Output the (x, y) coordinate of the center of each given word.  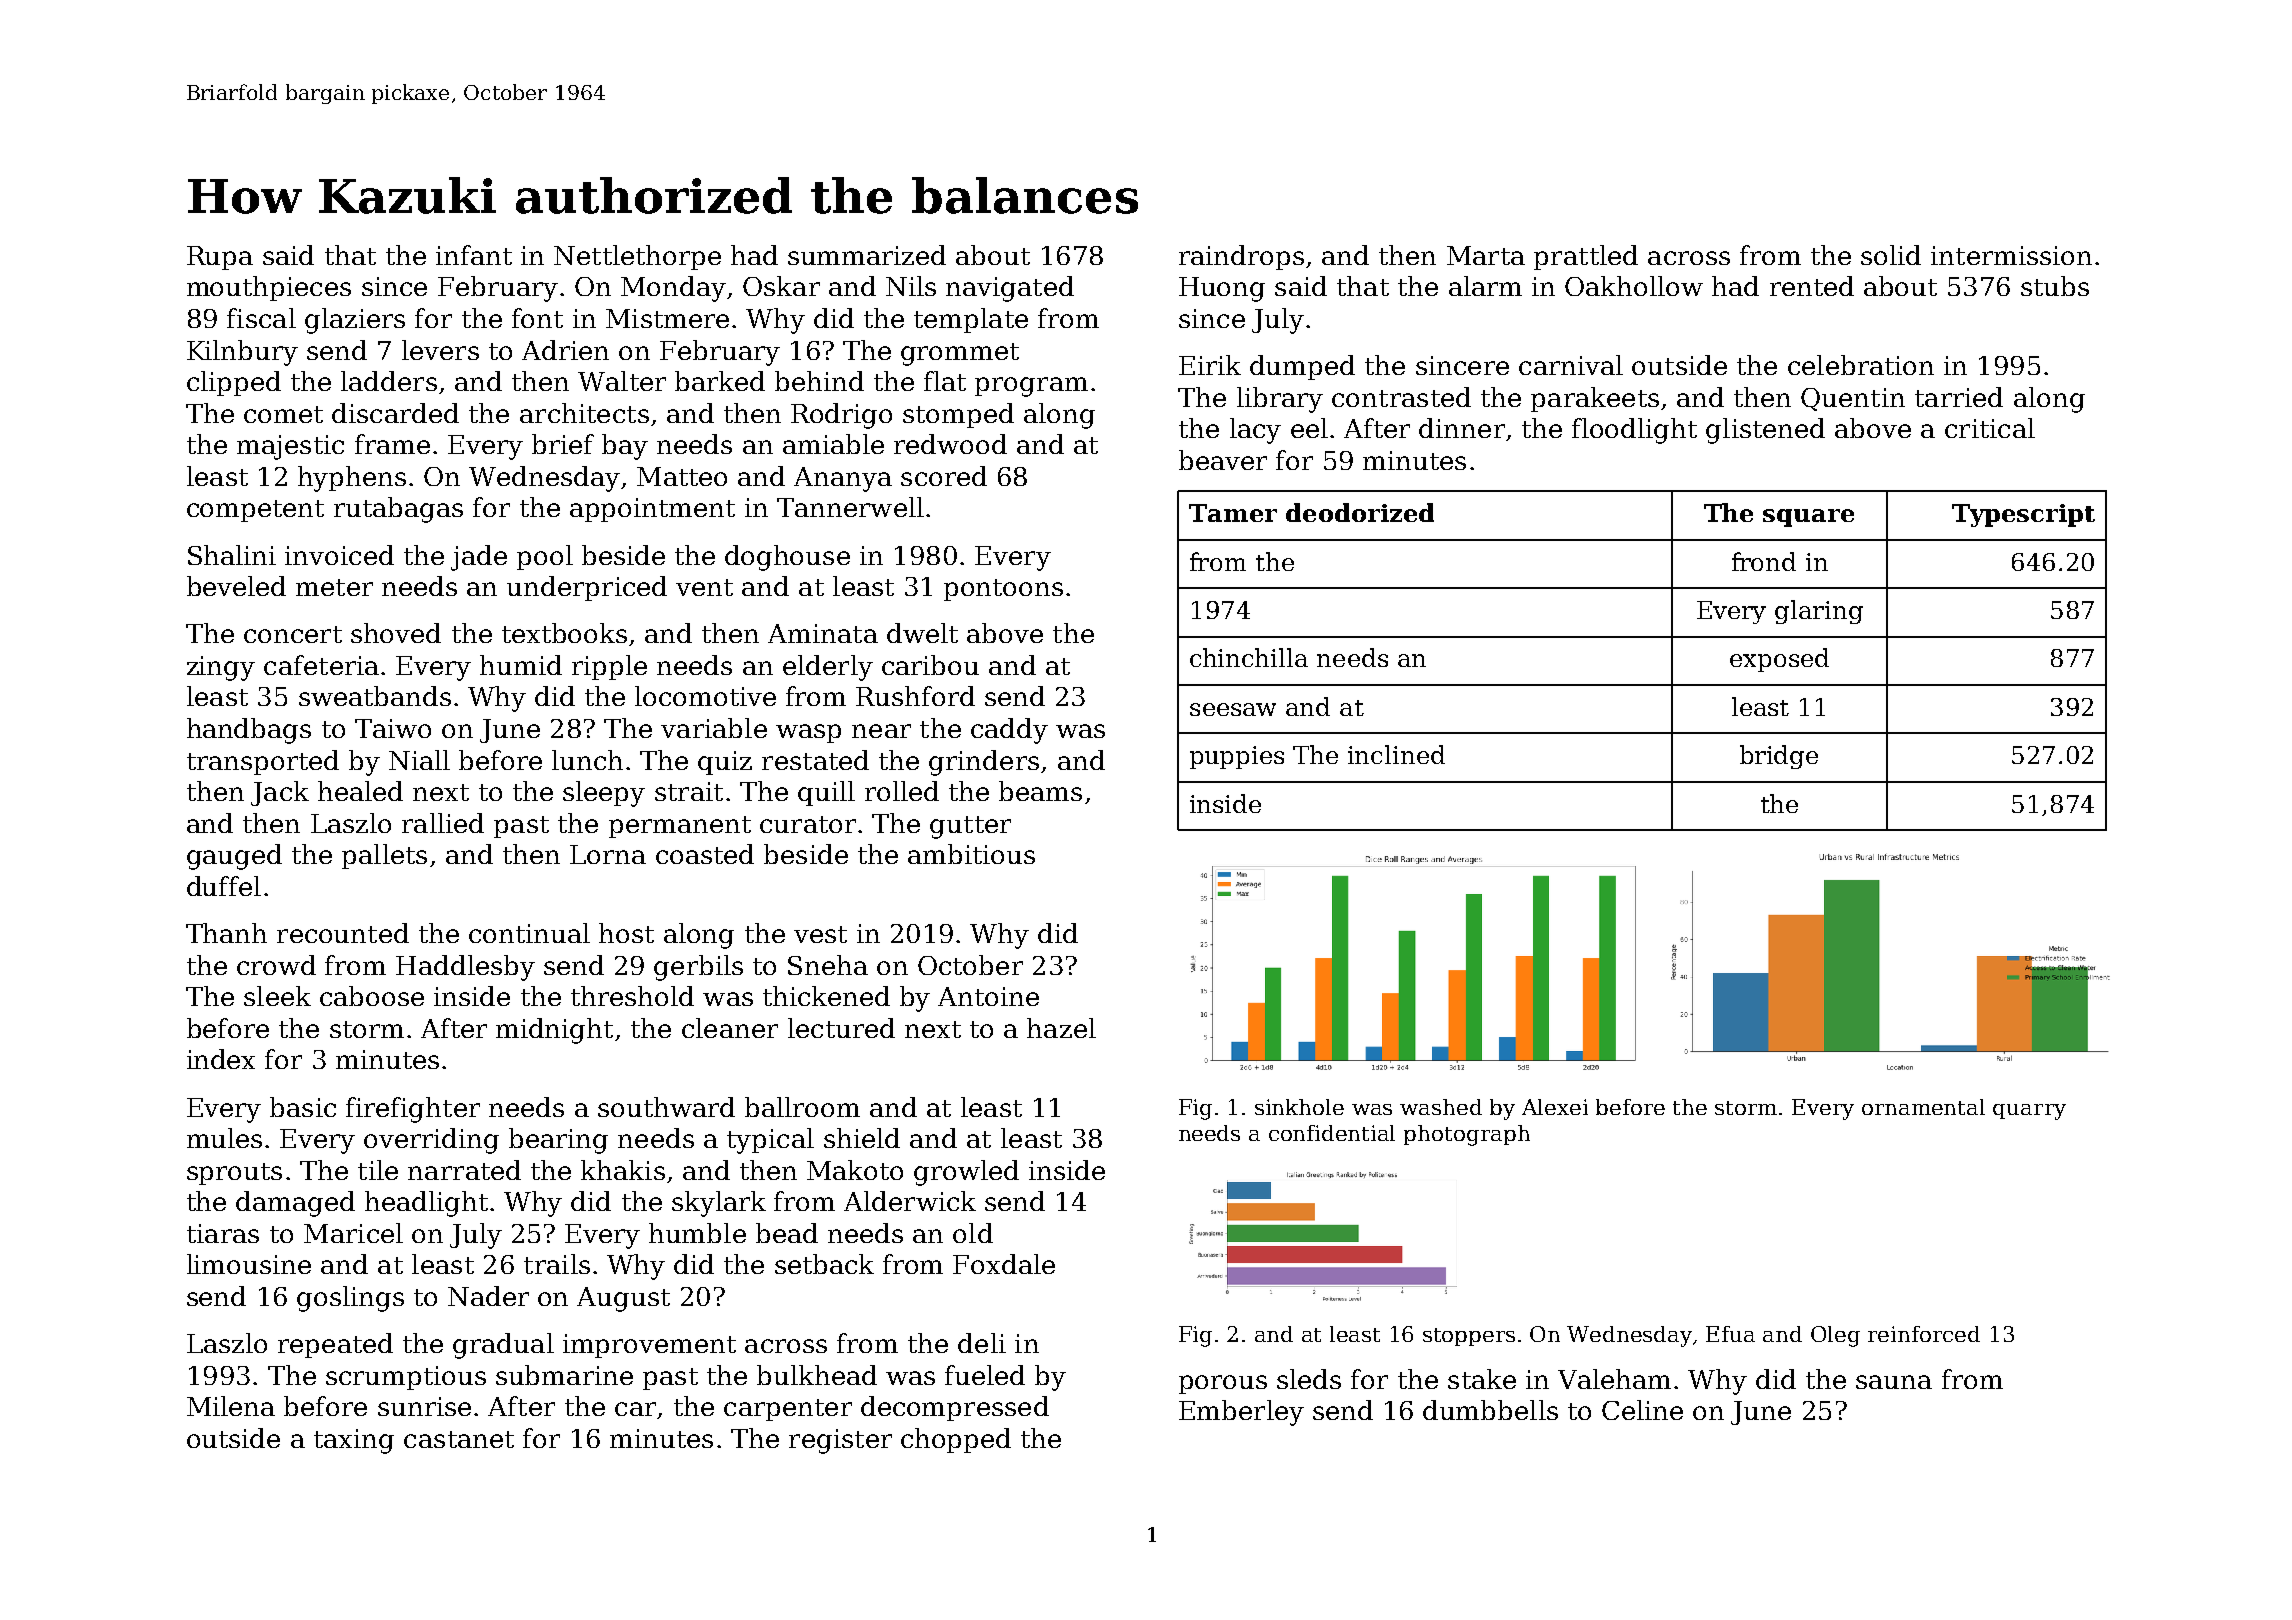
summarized (867, 255)
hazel (1061, 1028)
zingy (221, 668)
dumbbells (1490, 1410)
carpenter (788, 1410)
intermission (2011, 255)
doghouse (787, 558)
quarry (2029, 1112)
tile (378, 1170)
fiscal (261, 318)
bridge (1779, 757)
